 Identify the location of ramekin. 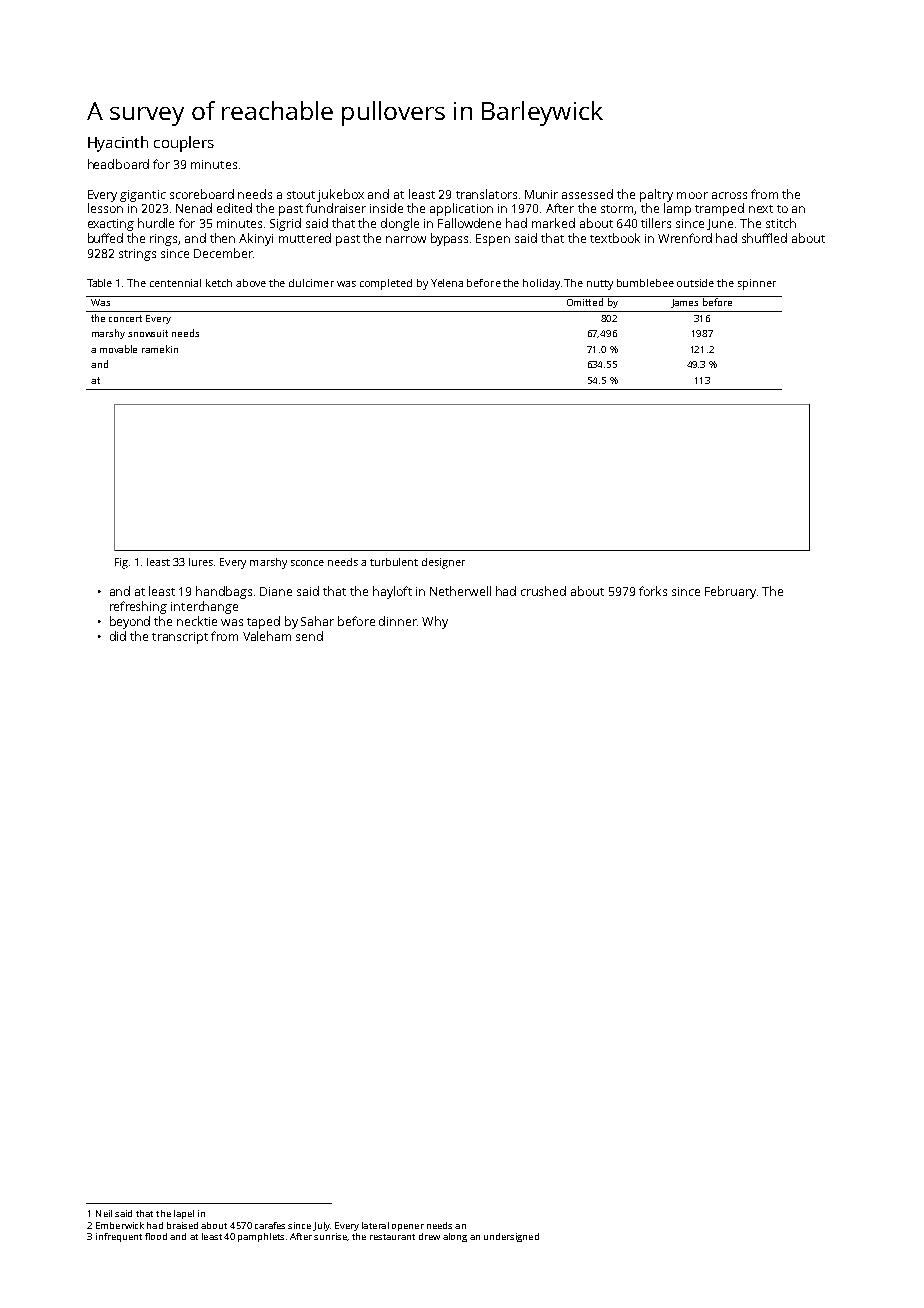
(160, 349).
